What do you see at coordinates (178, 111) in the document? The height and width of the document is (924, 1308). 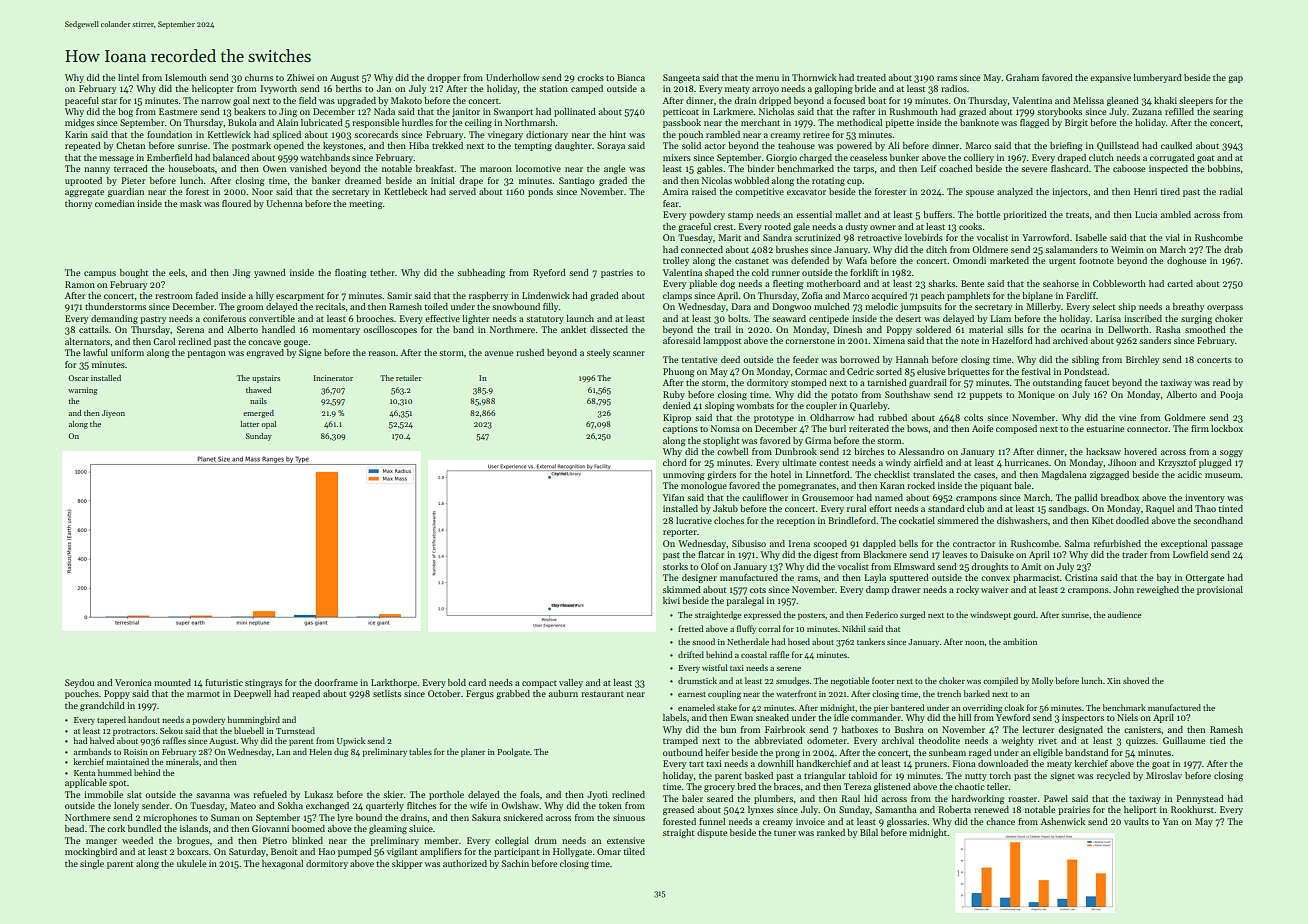 I see `Eastmere` at bounding box center [178, 111].
